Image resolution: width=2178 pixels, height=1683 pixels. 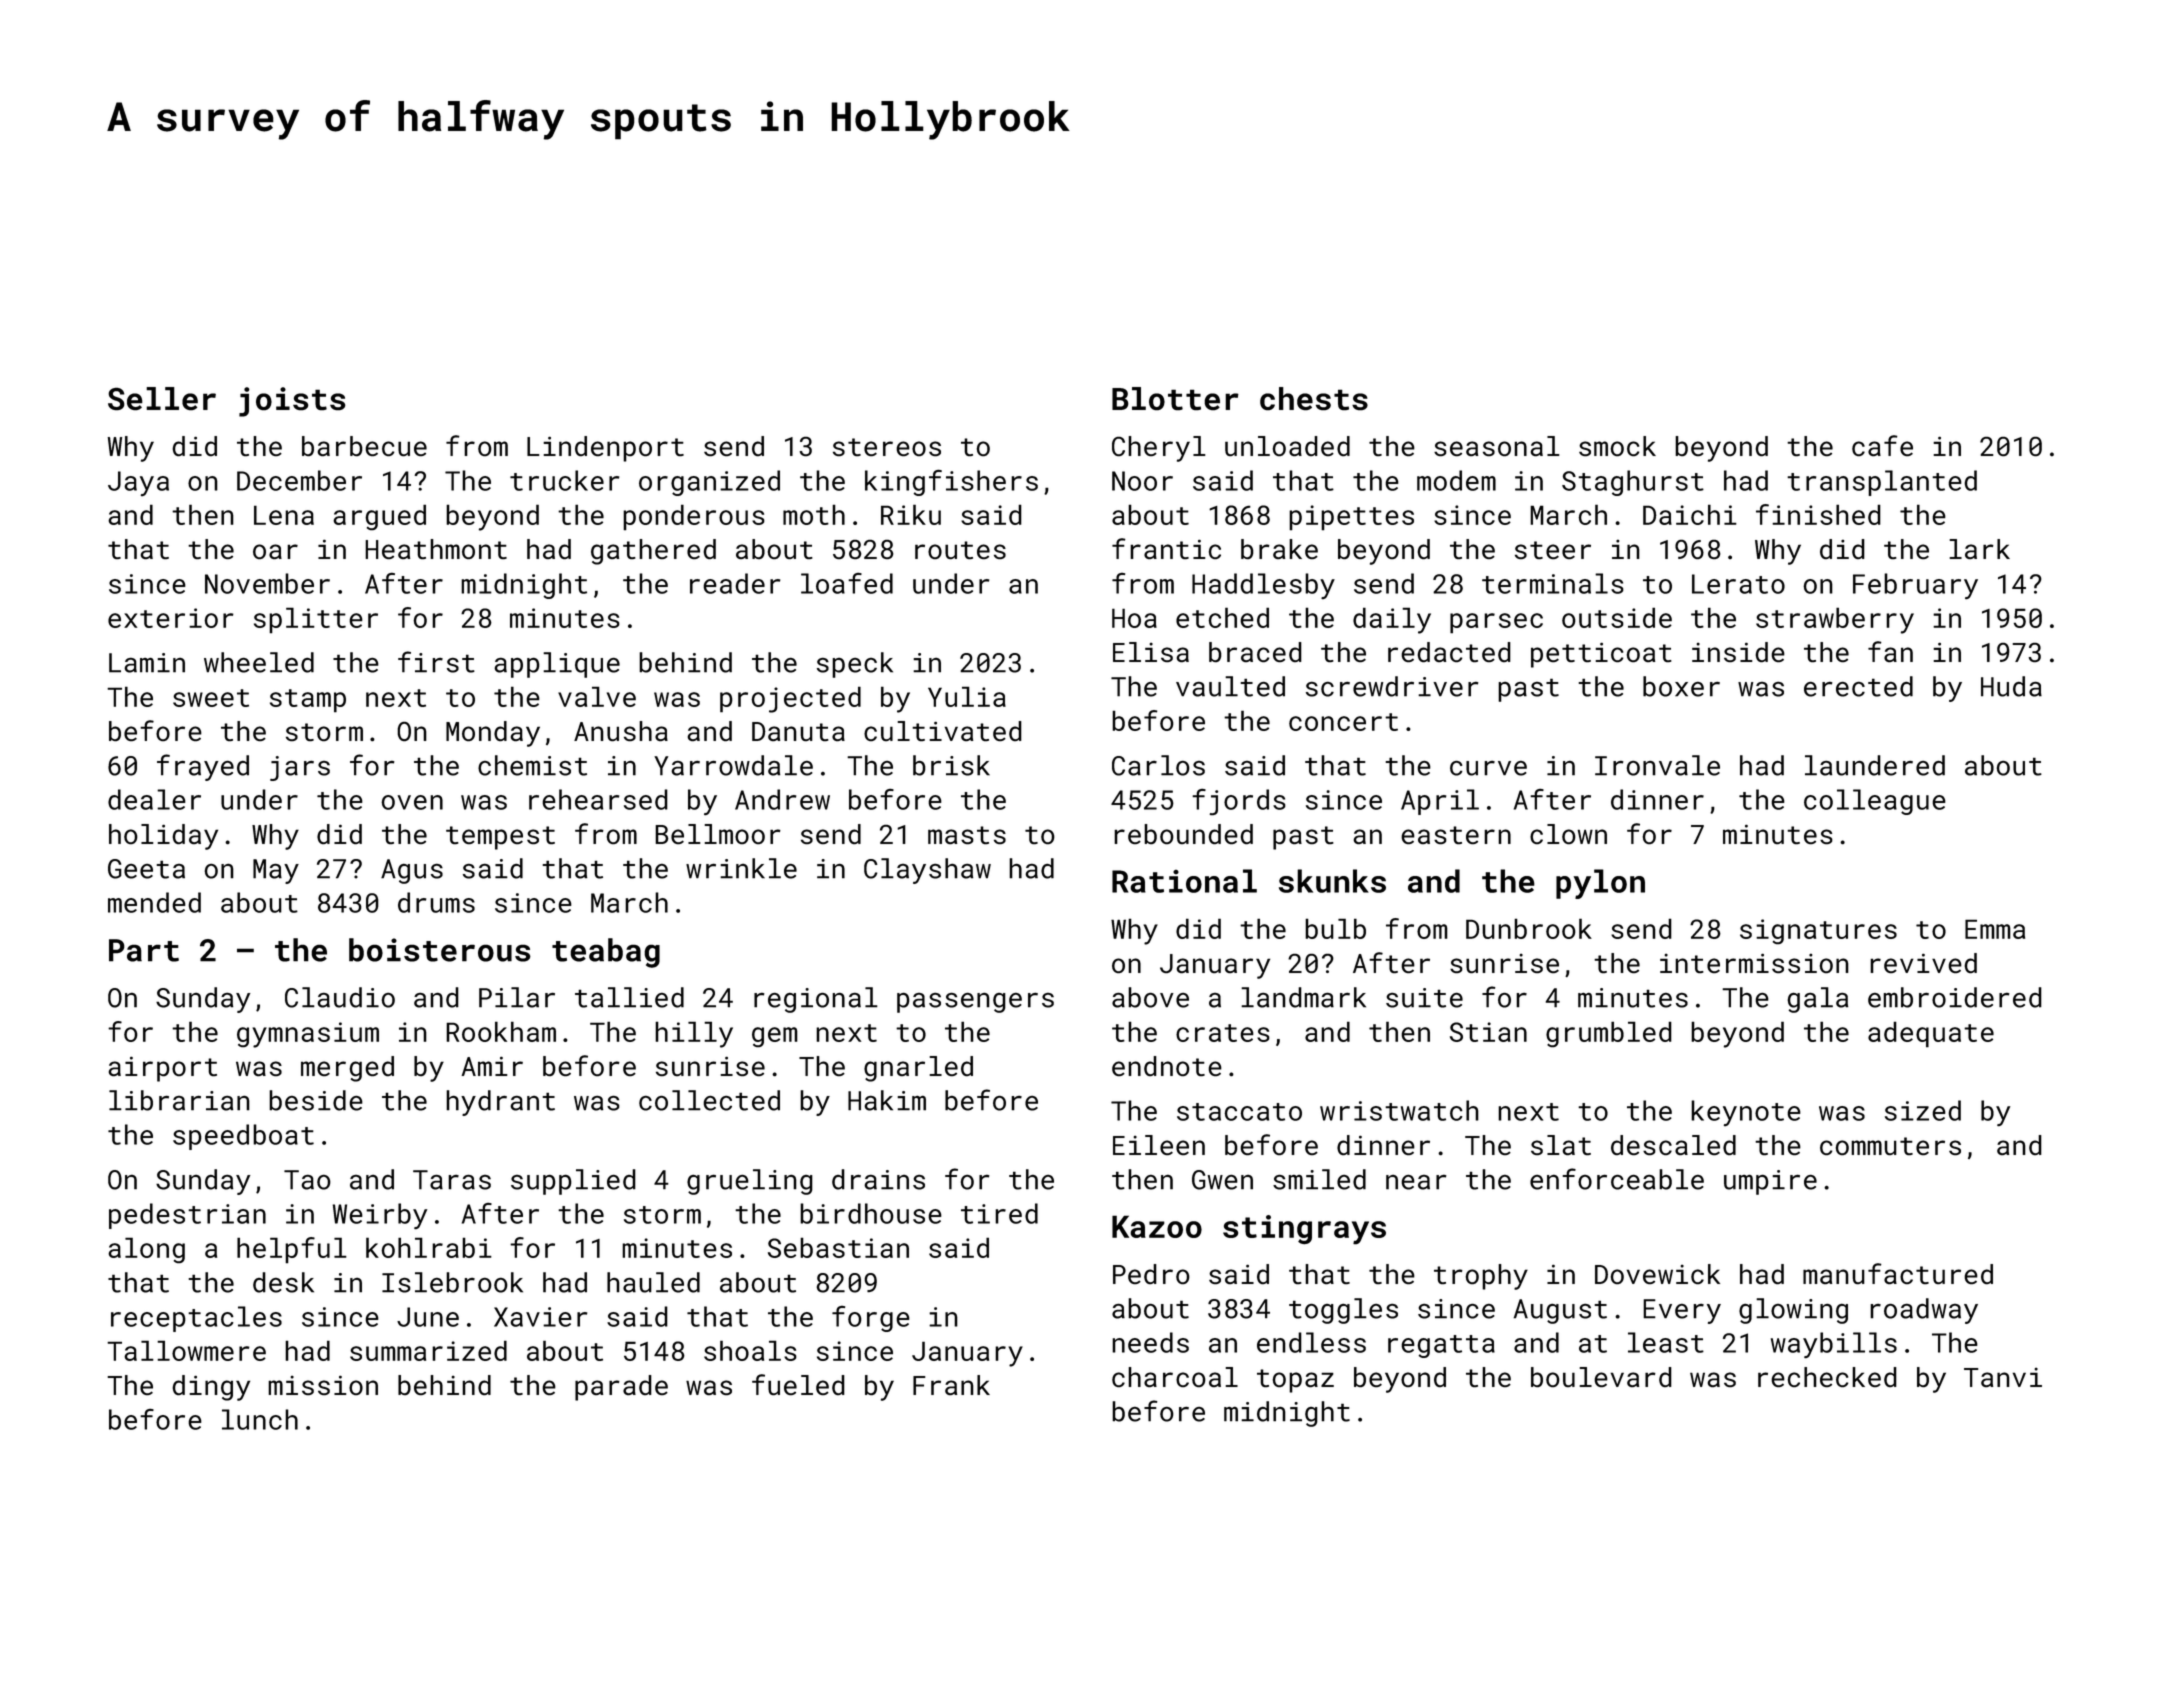 What do you see at coordinates (951, 1385) in the image?
I see `Frank` at bounding box center [951, 1385].
